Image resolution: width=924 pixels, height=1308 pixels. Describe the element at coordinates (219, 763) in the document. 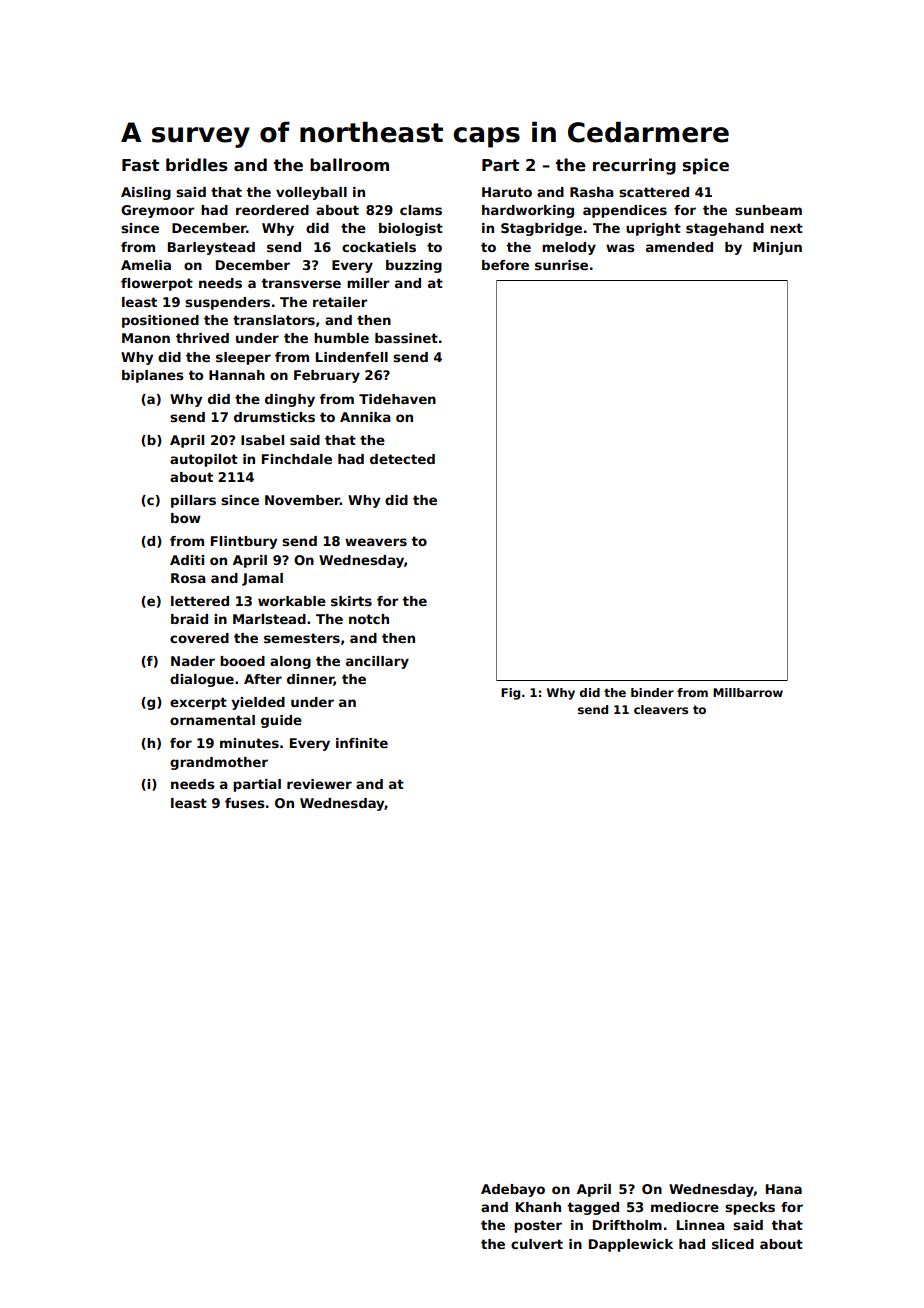

I see `grandmother` at that location.
